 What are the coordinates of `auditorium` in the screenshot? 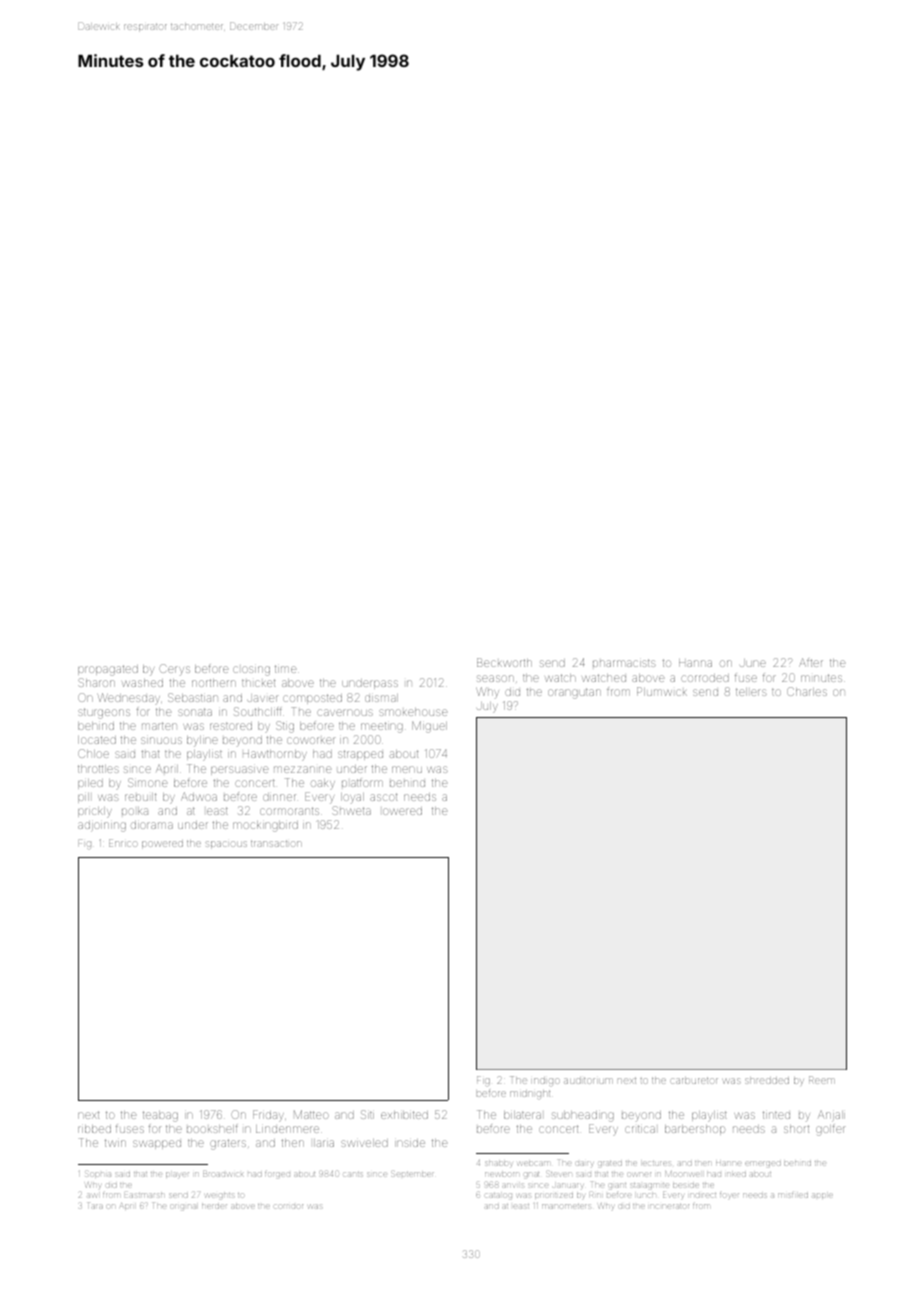 It's located at (588, 1080).
